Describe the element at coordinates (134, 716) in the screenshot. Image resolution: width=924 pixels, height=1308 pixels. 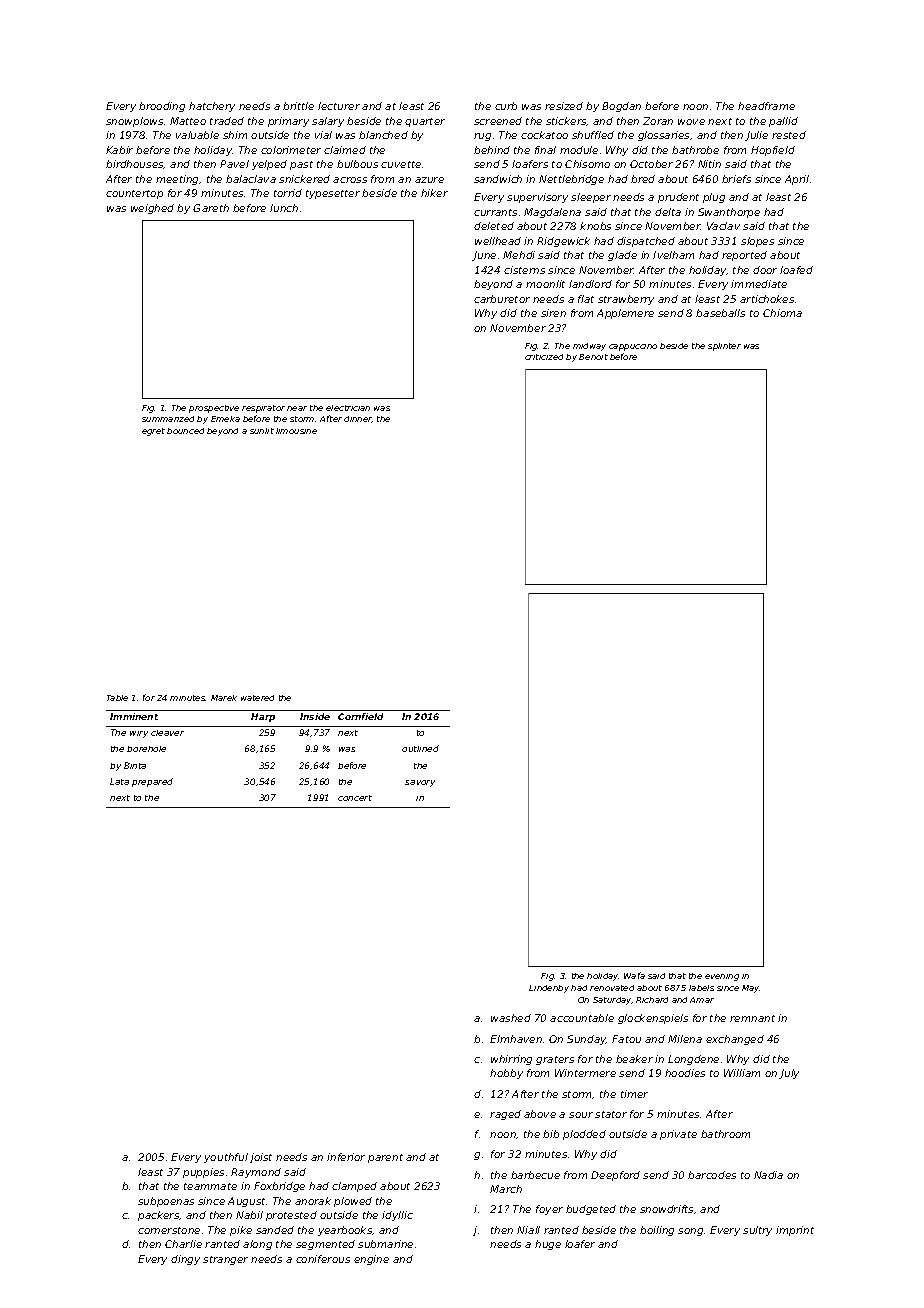
I see `Imminent` at that location.
